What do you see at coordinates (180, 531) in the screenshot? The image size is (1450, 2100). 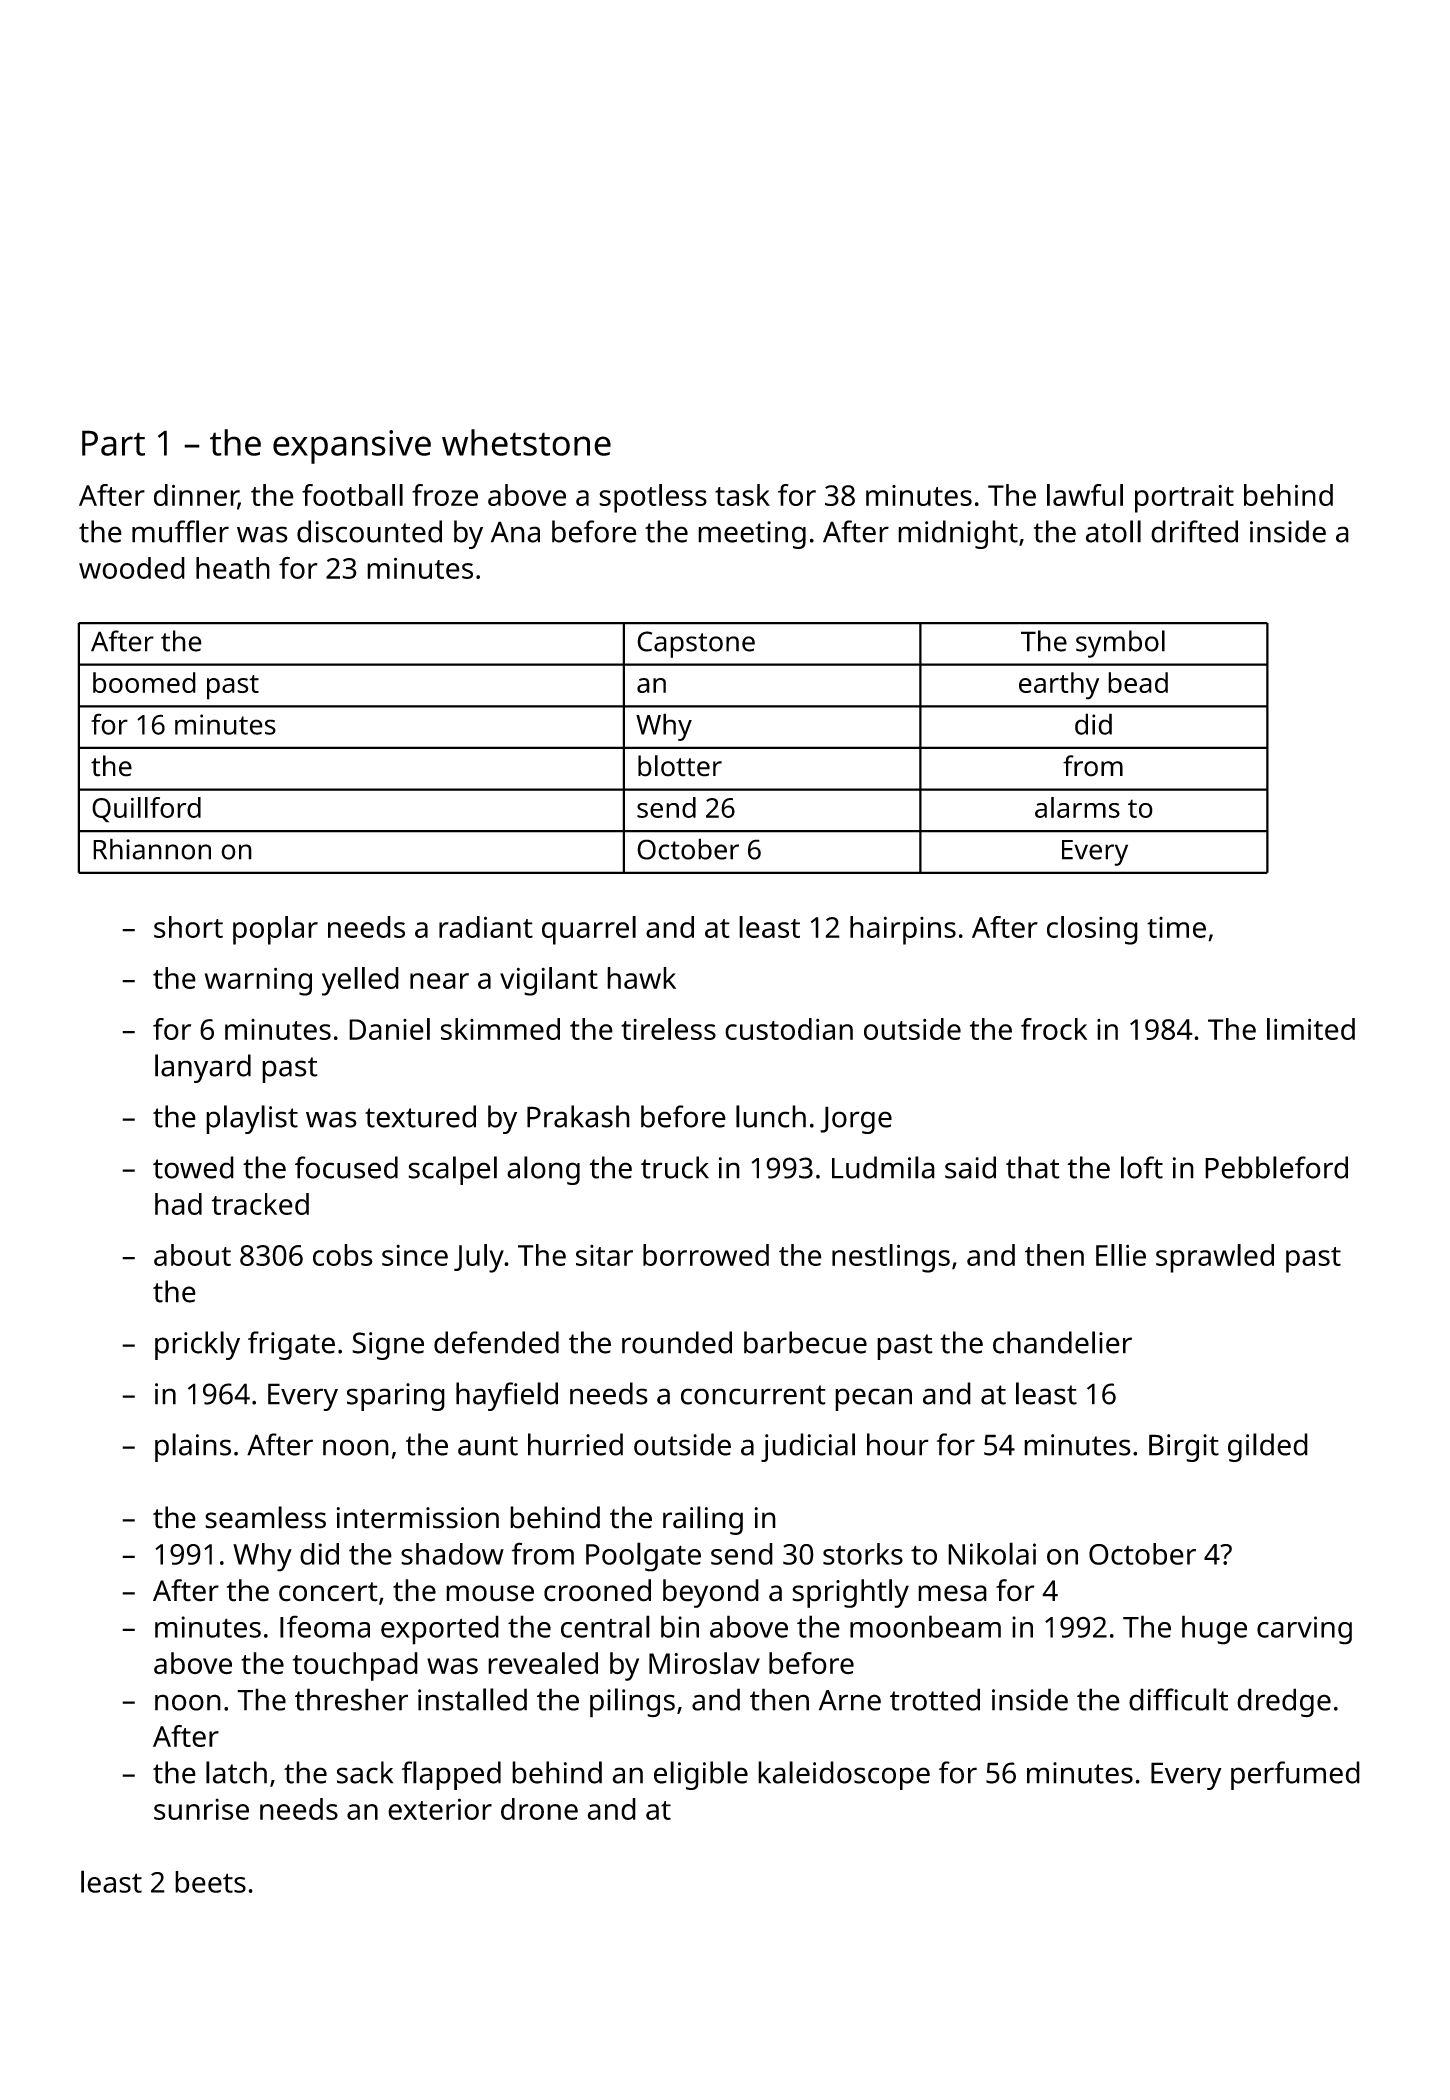 I see `muffler` at bounding box center [180, 531].
